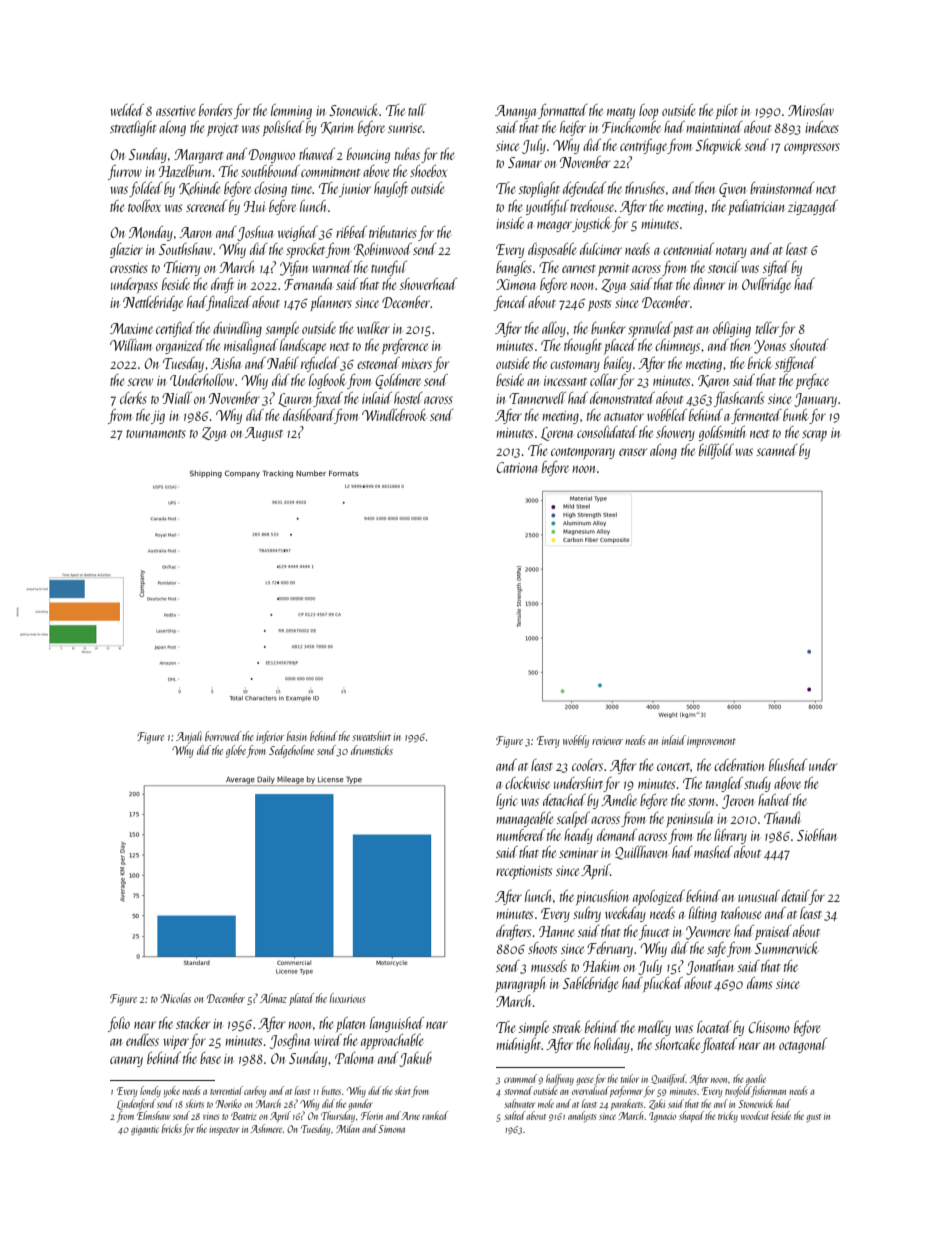 This screenshot has width=952, height=1233. Describe the element at coordinates (393, 232) in the screenshot. I see `tributaries` at that location.
